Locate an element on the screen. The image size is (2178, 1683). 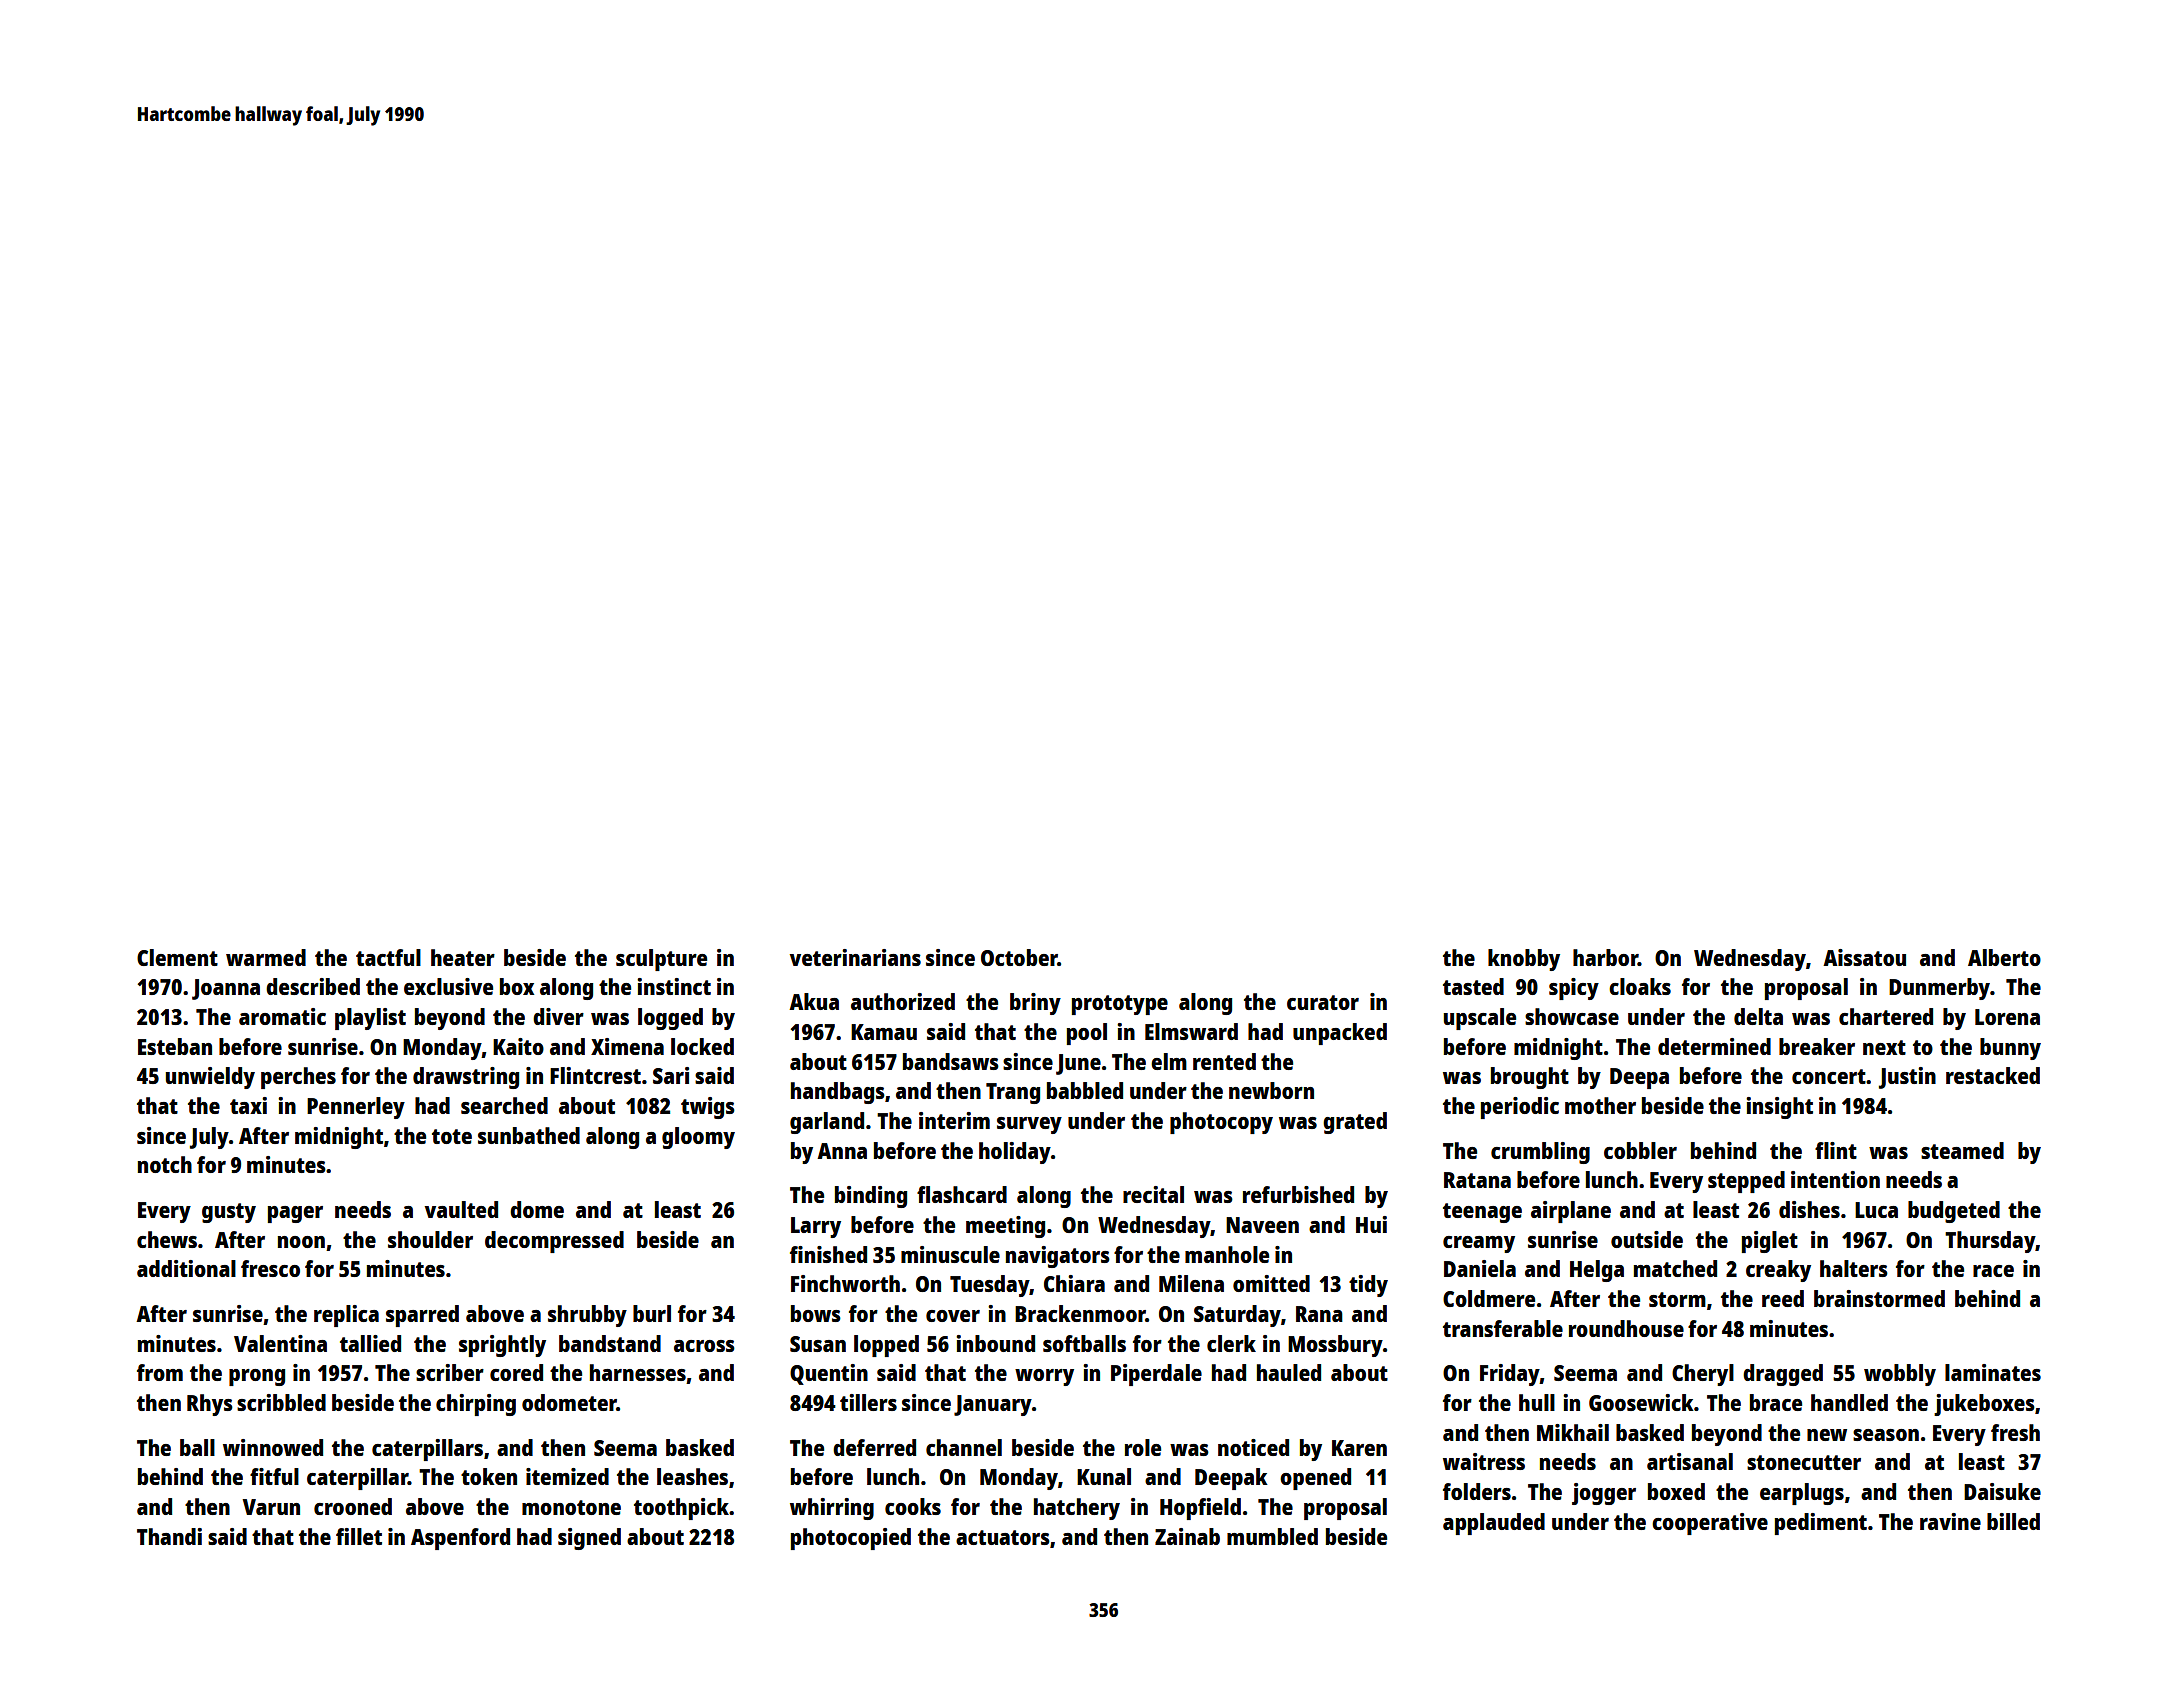
toothpick is located at coordinates (681, 1509).
